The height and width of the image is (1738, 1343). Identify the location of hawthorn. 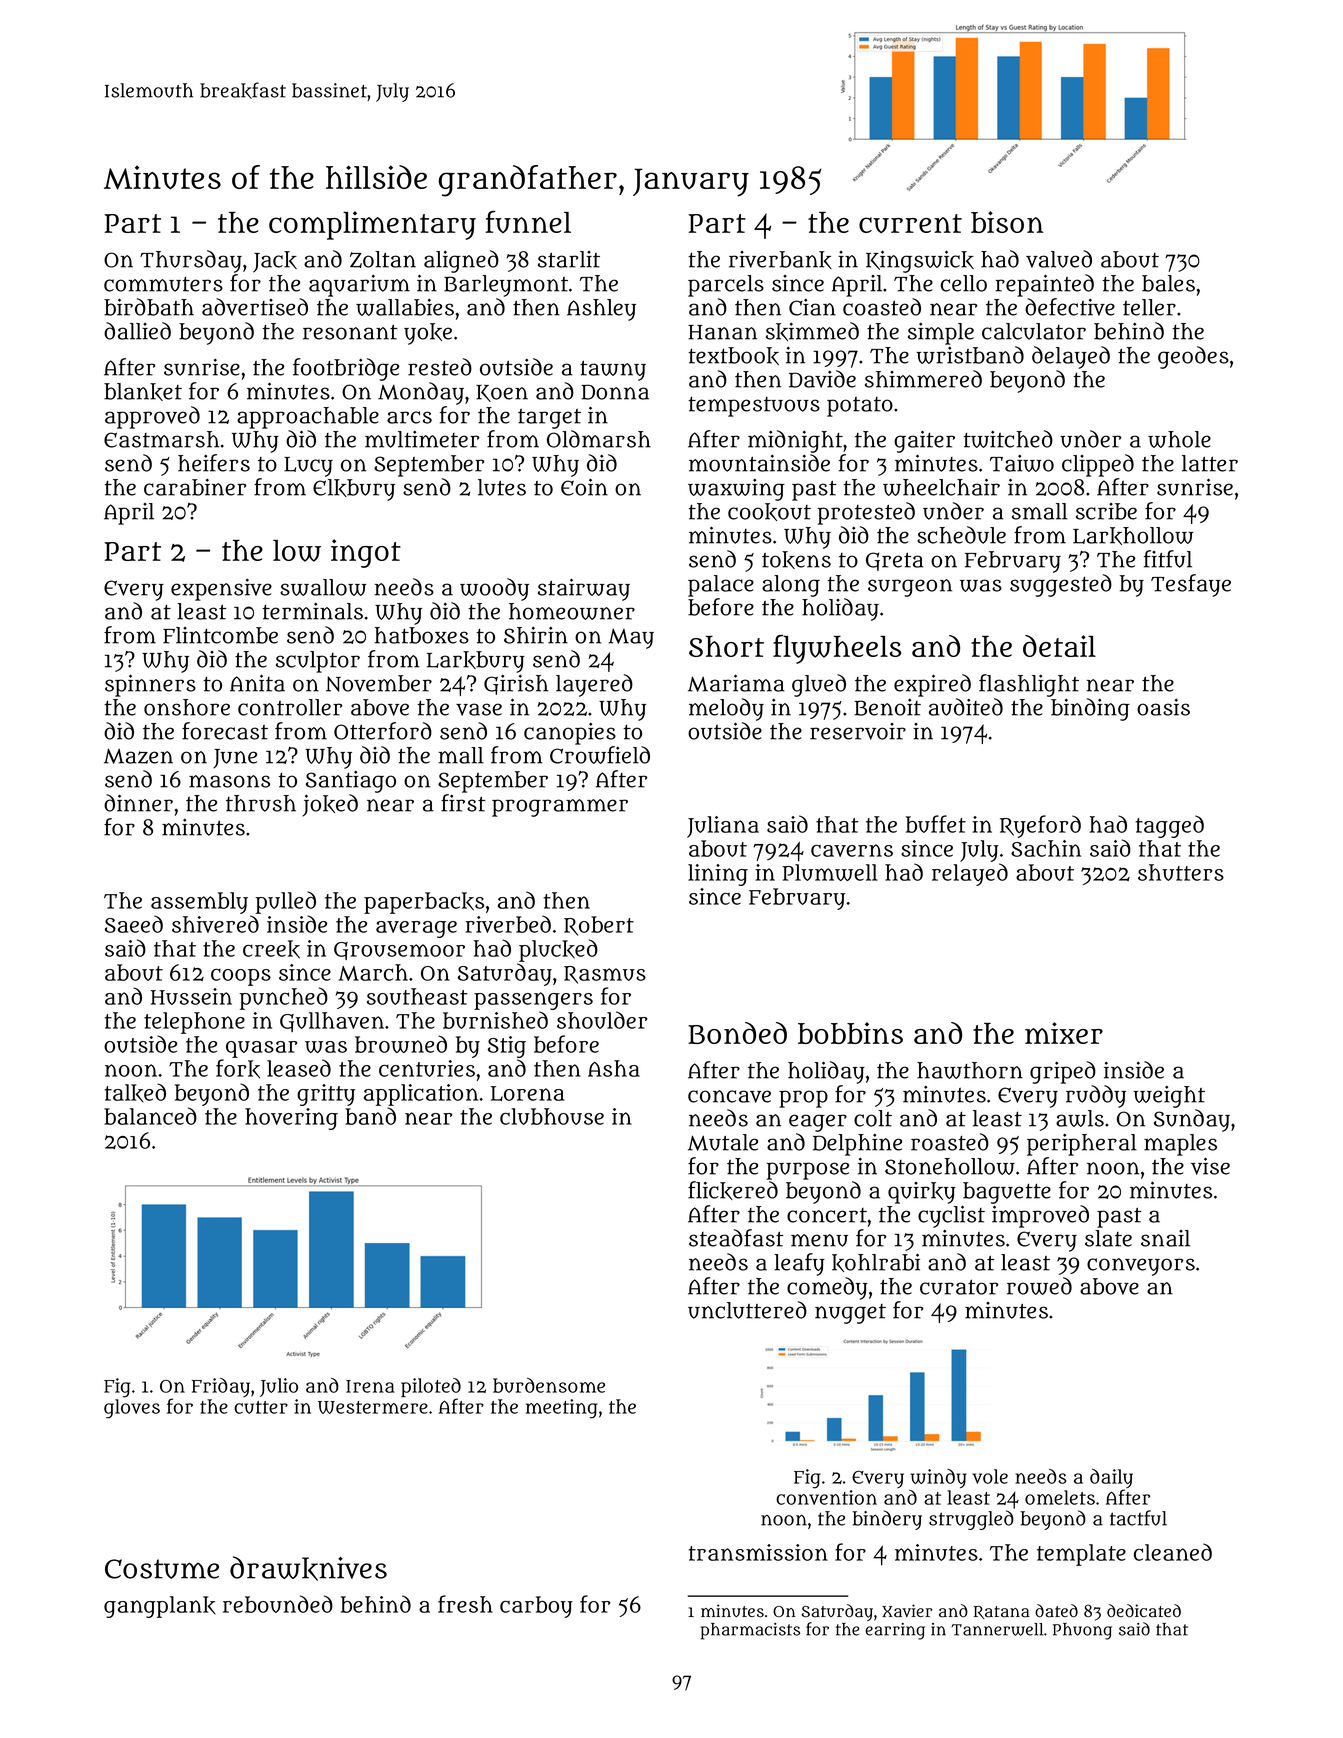
(970, 1070).
